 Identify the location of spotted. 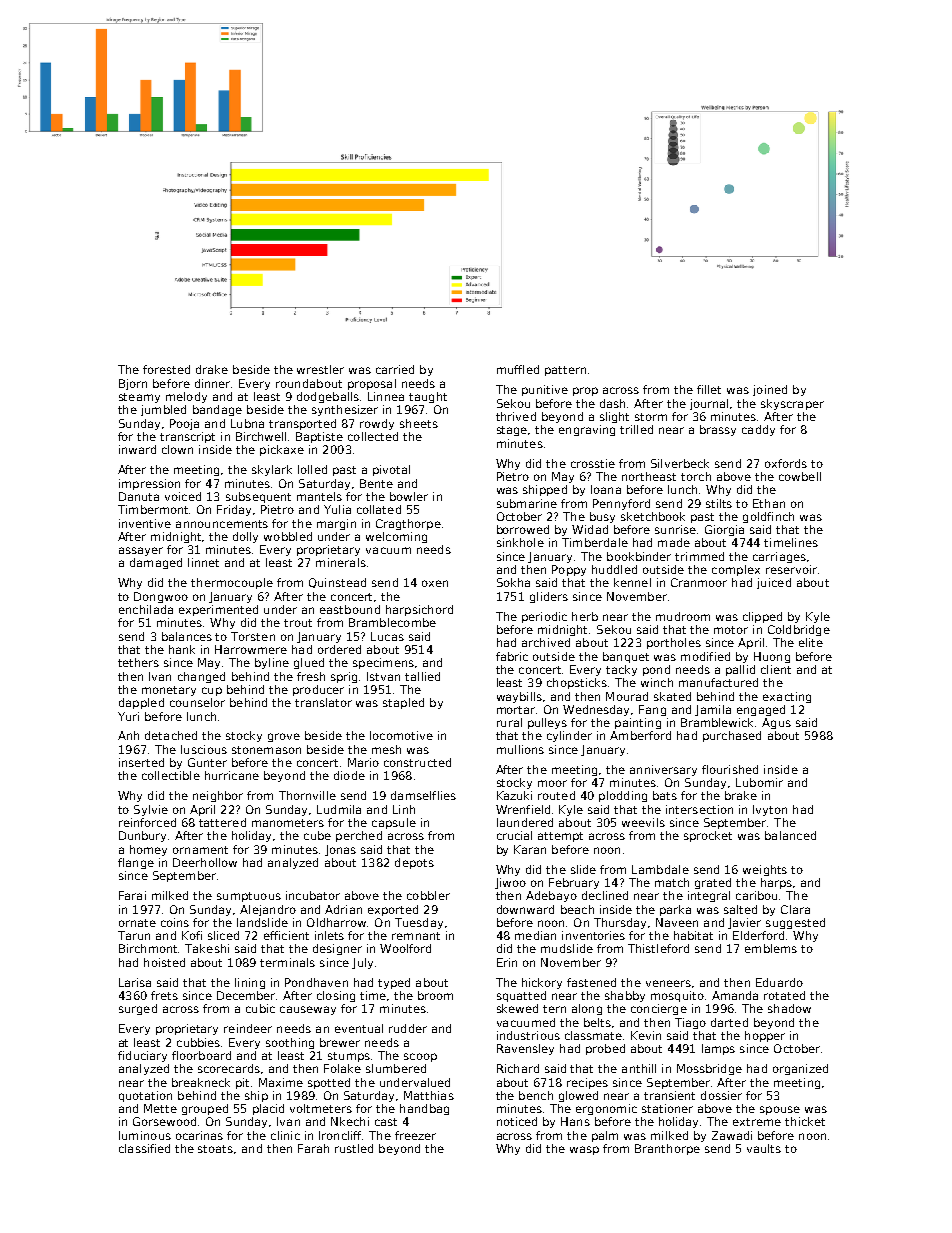
(329, 1083).
